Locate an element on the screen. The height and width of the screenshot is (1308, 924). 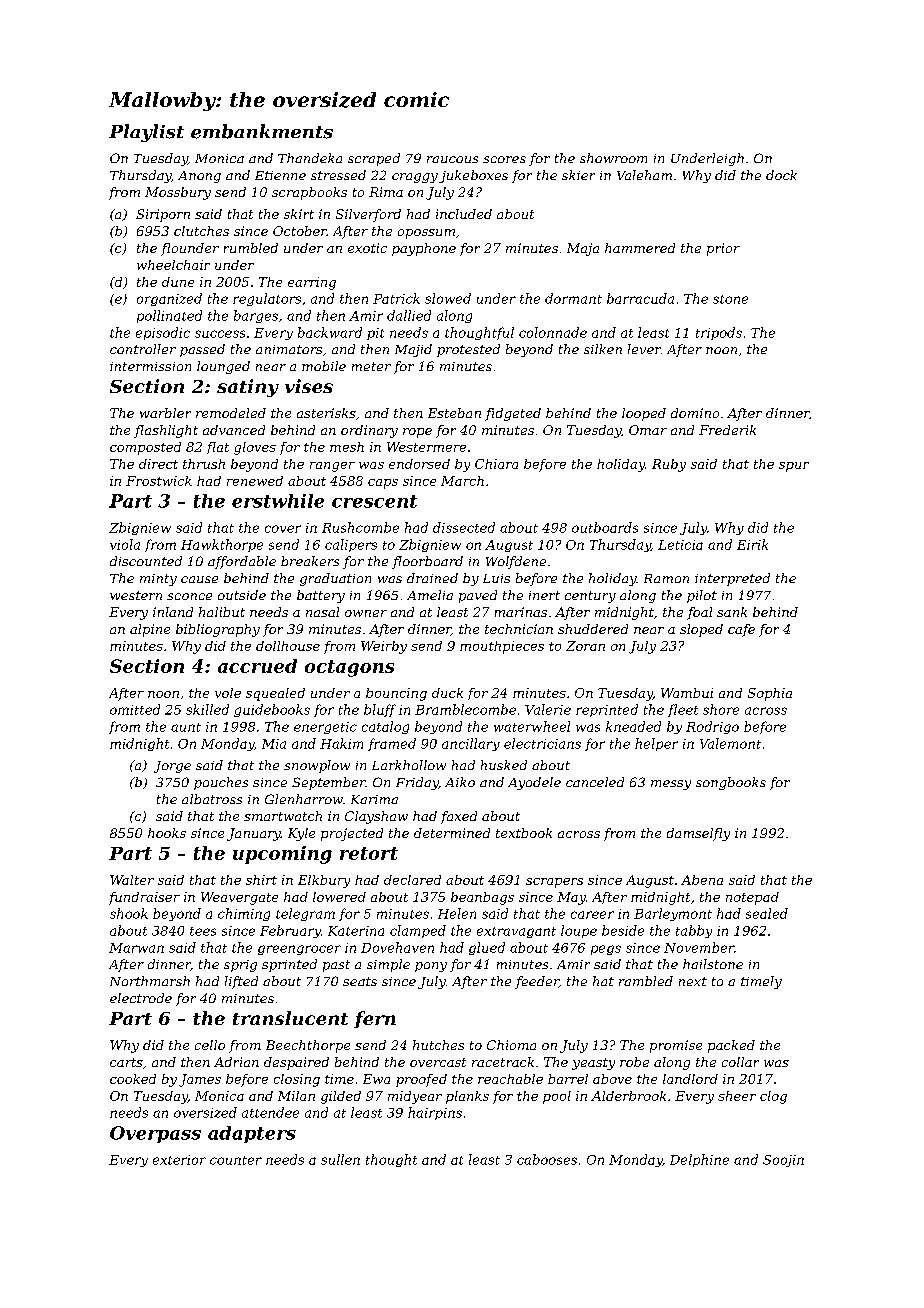
textbook is located at coordinates (524, 833).
